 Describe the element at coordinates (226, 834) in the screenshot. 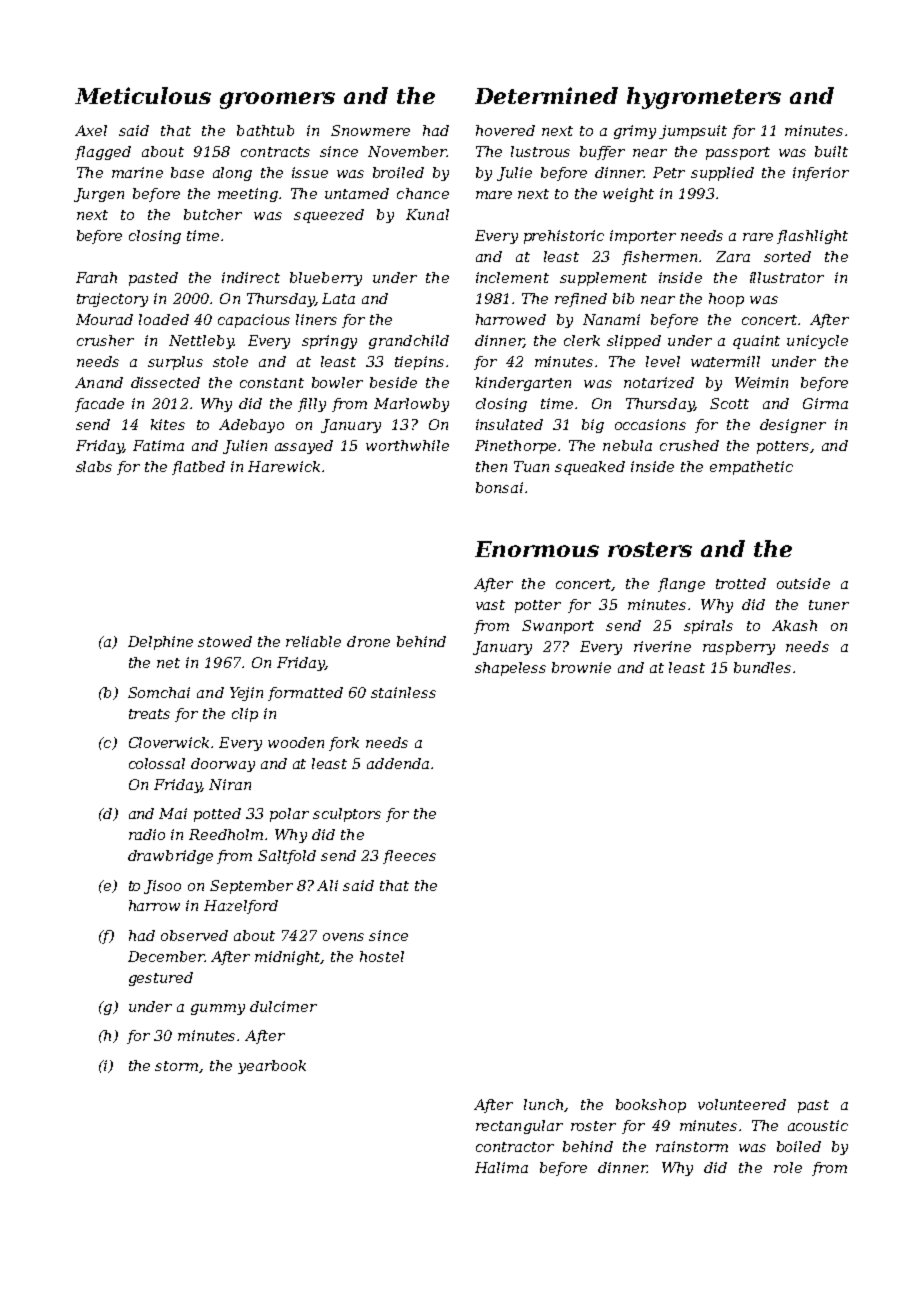

I see `Reedholm` at that location.
